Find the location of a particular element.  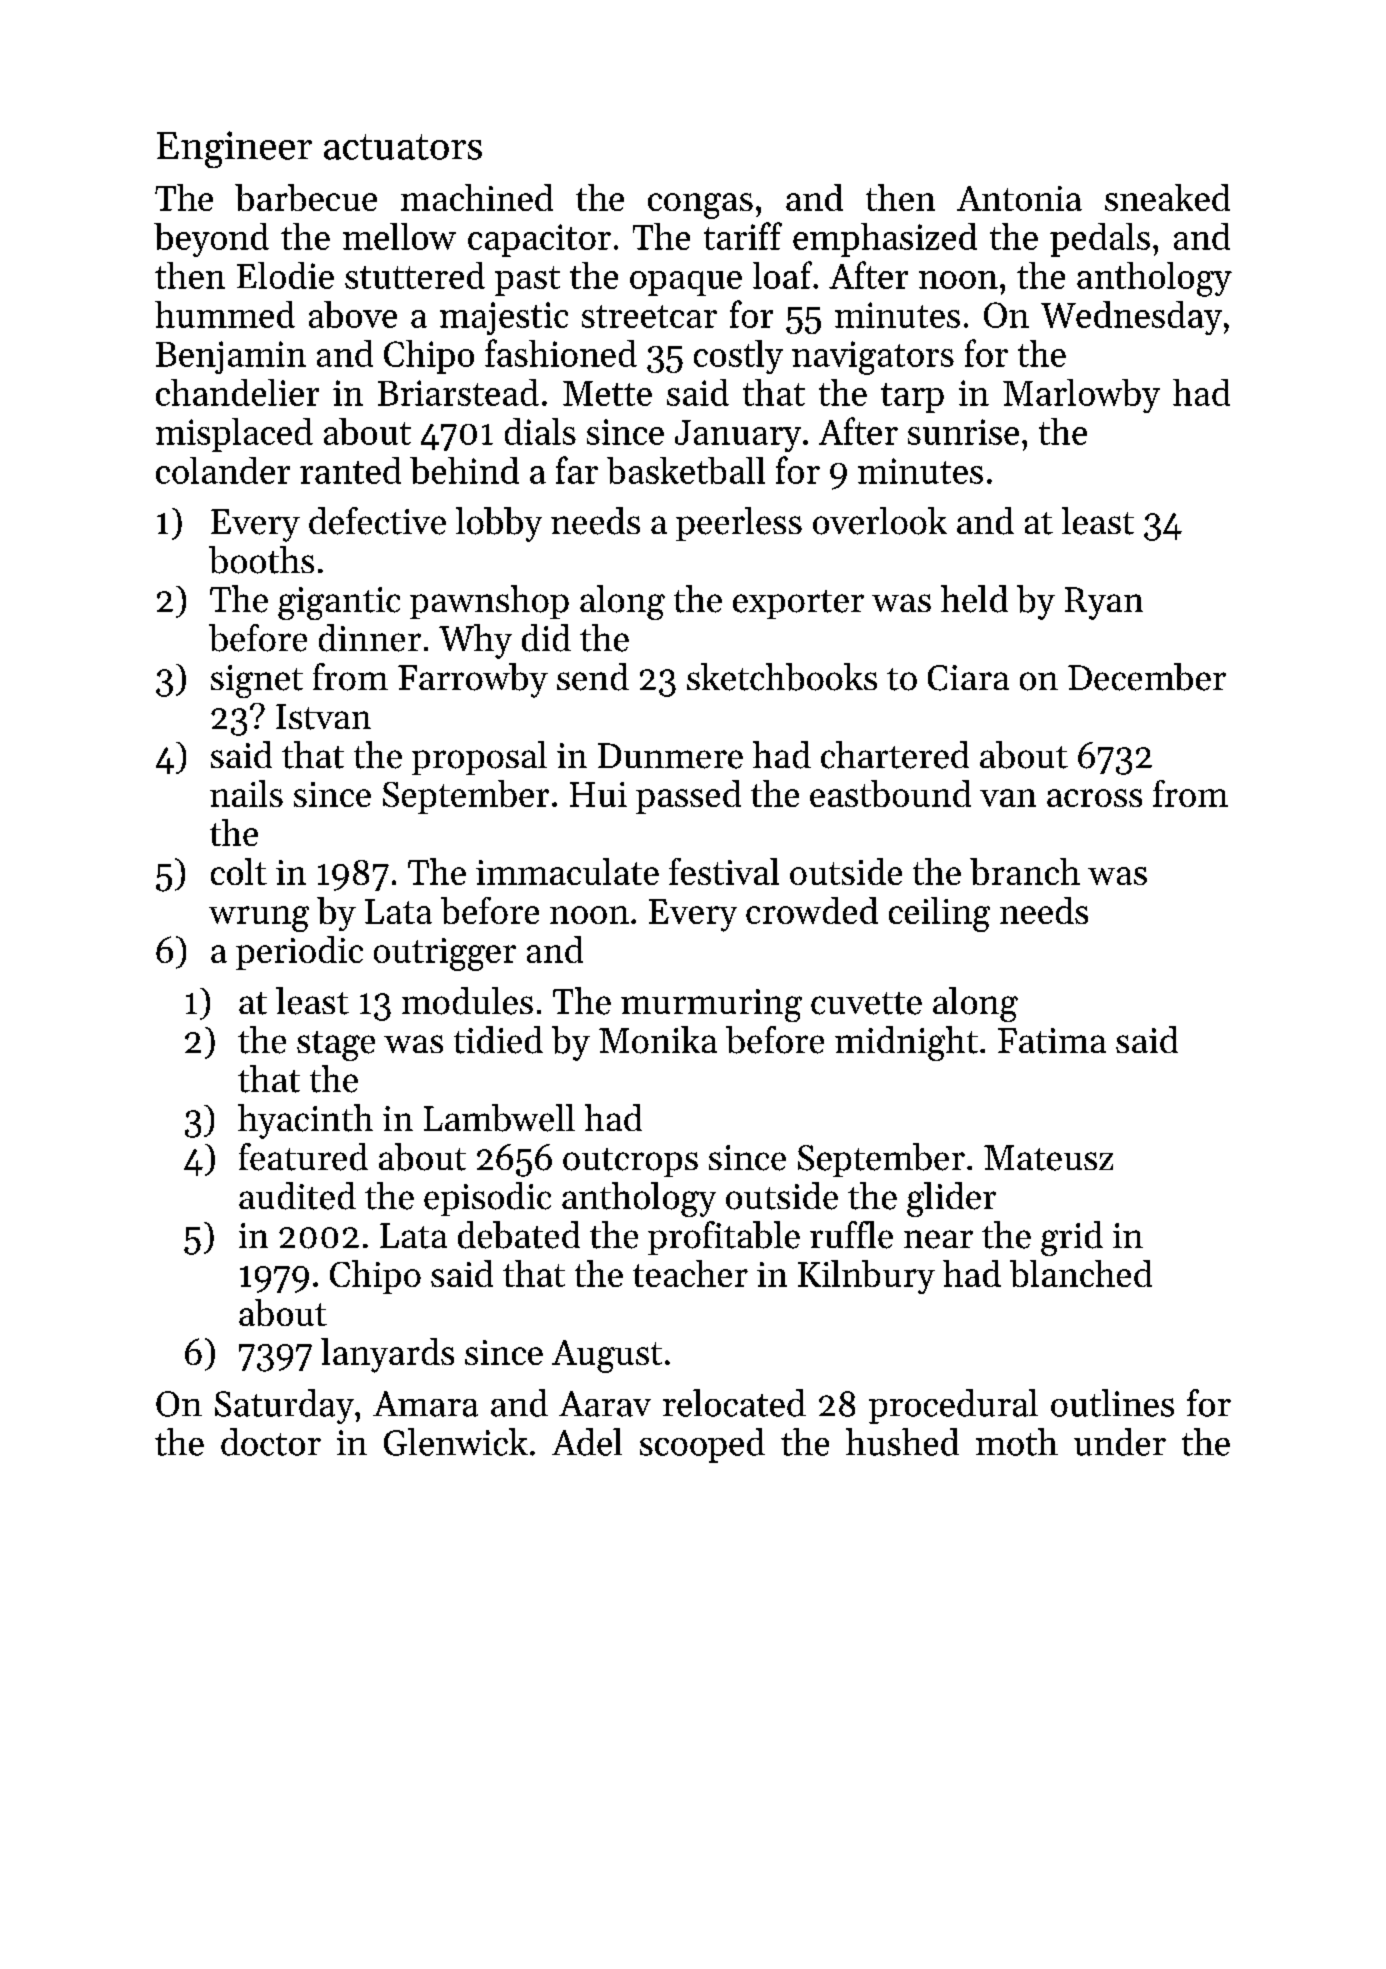

Fatima is located at coordinates (1052, 1041).
